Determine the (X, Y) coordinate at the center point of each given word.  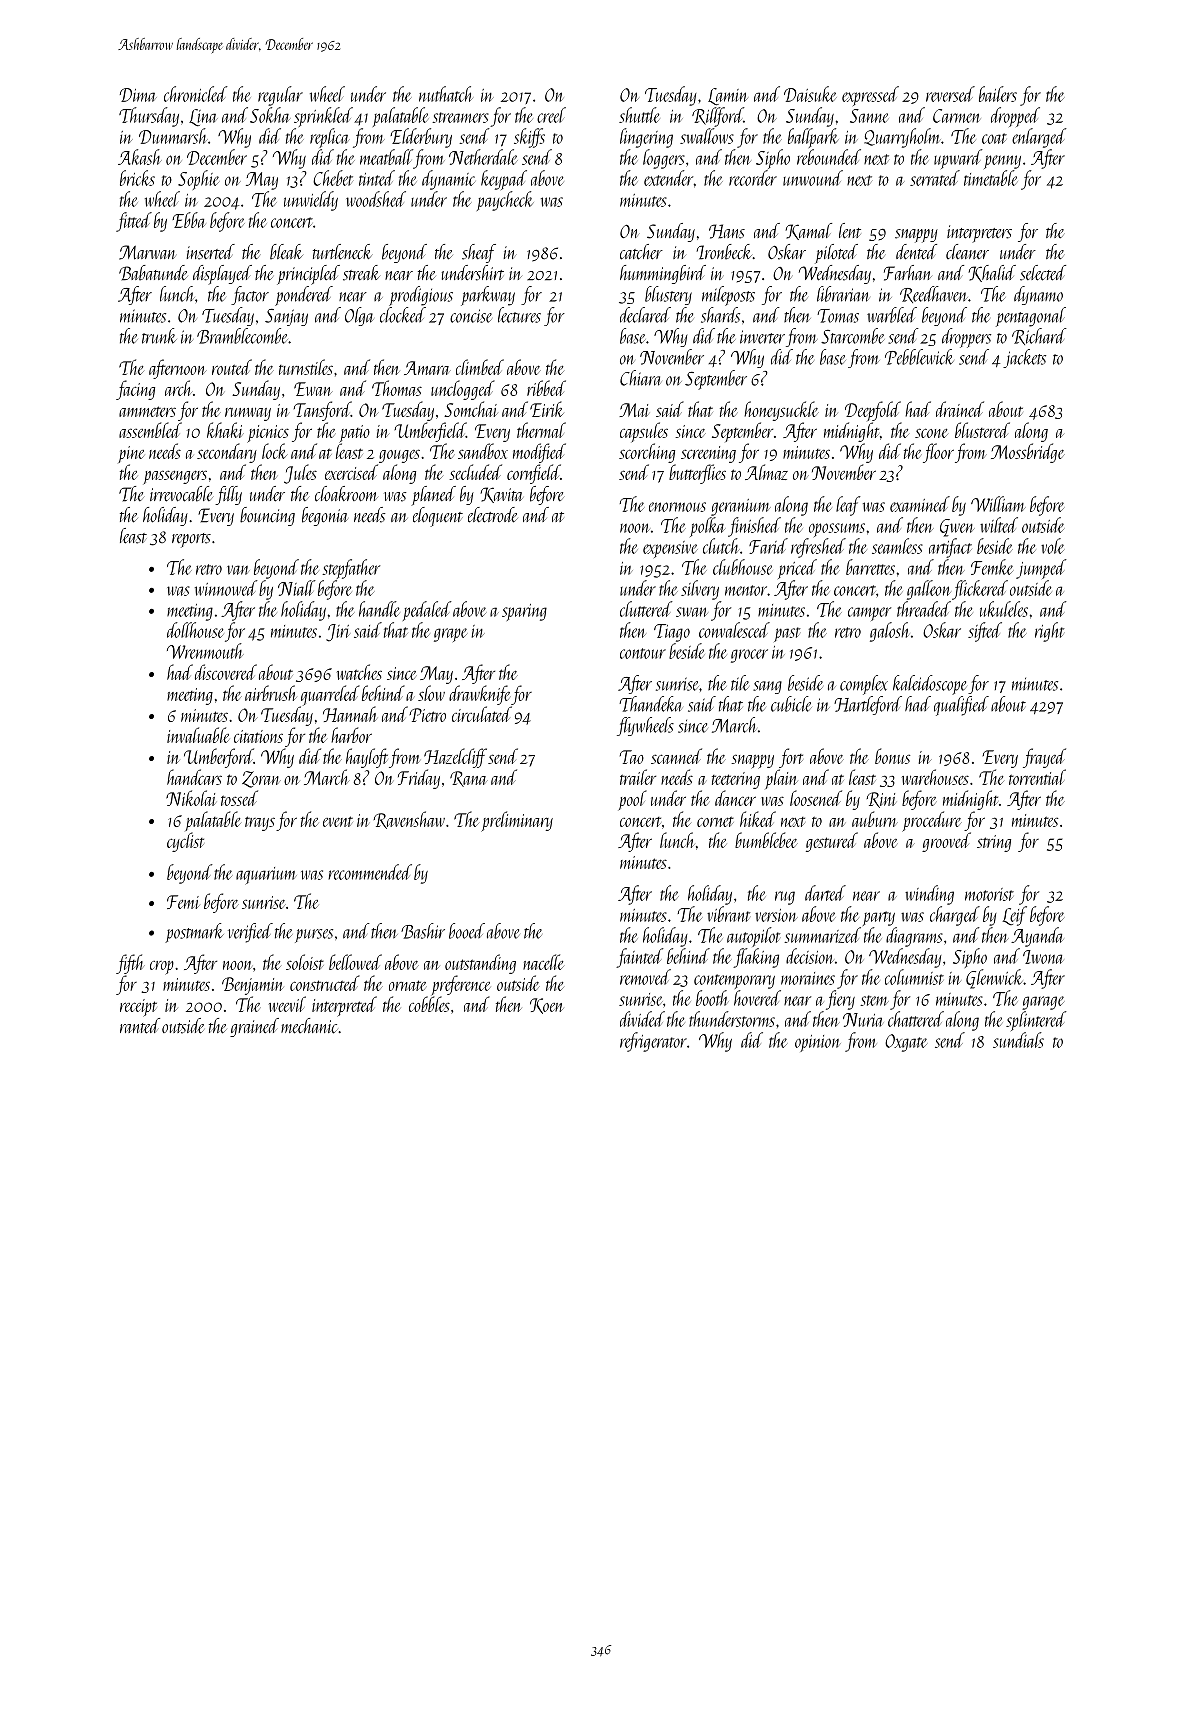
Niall (297, 588)
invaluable (198, 735)
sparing (524, 612)
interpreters (979, 234)
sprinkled (323, 117)
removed (645, 977)
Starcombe (853, 336)
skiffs (529, 138)
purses (314, 936)
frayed (1044, 758)
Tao (632, 757)
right (1050, 632)
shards (720, 315)
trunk (159, 336)
